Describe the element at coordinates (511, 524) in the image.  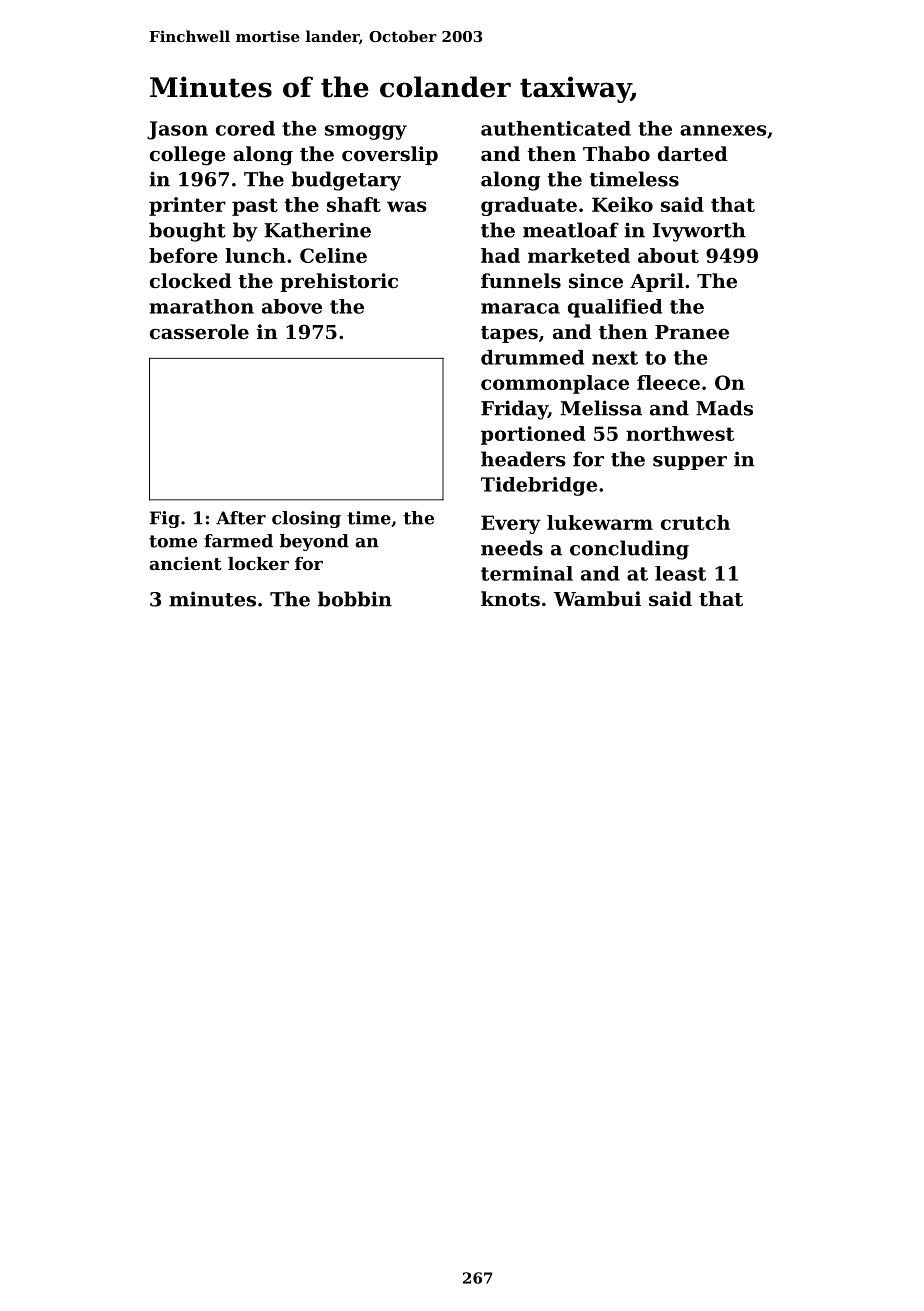
I see `Every` at that location.
